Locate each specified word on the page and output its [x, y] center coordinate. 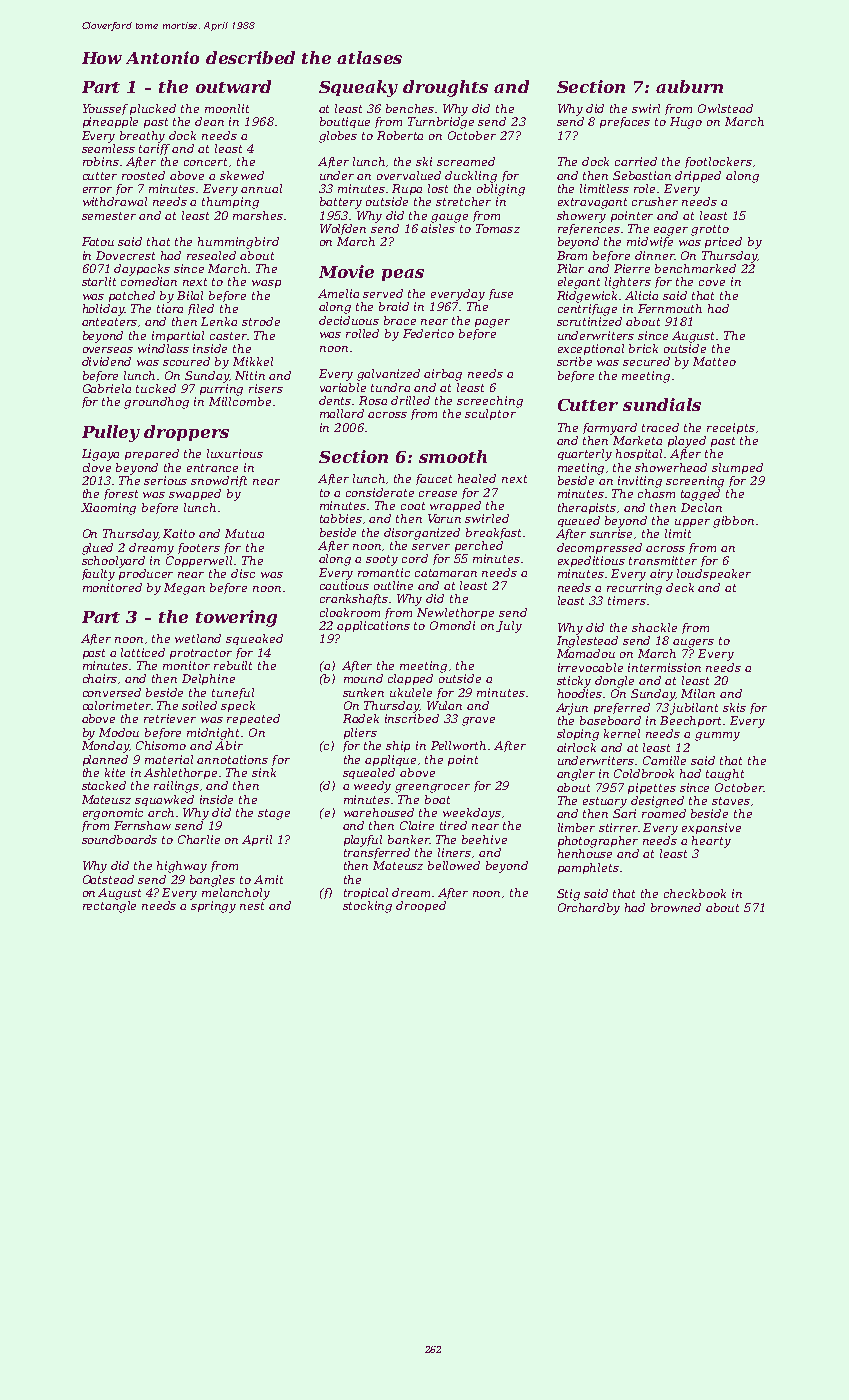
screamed [466, 161]
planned [105, 760]
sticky [574, 682]
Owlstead [725, 108]
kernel [622, 733]
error [97, 190]
